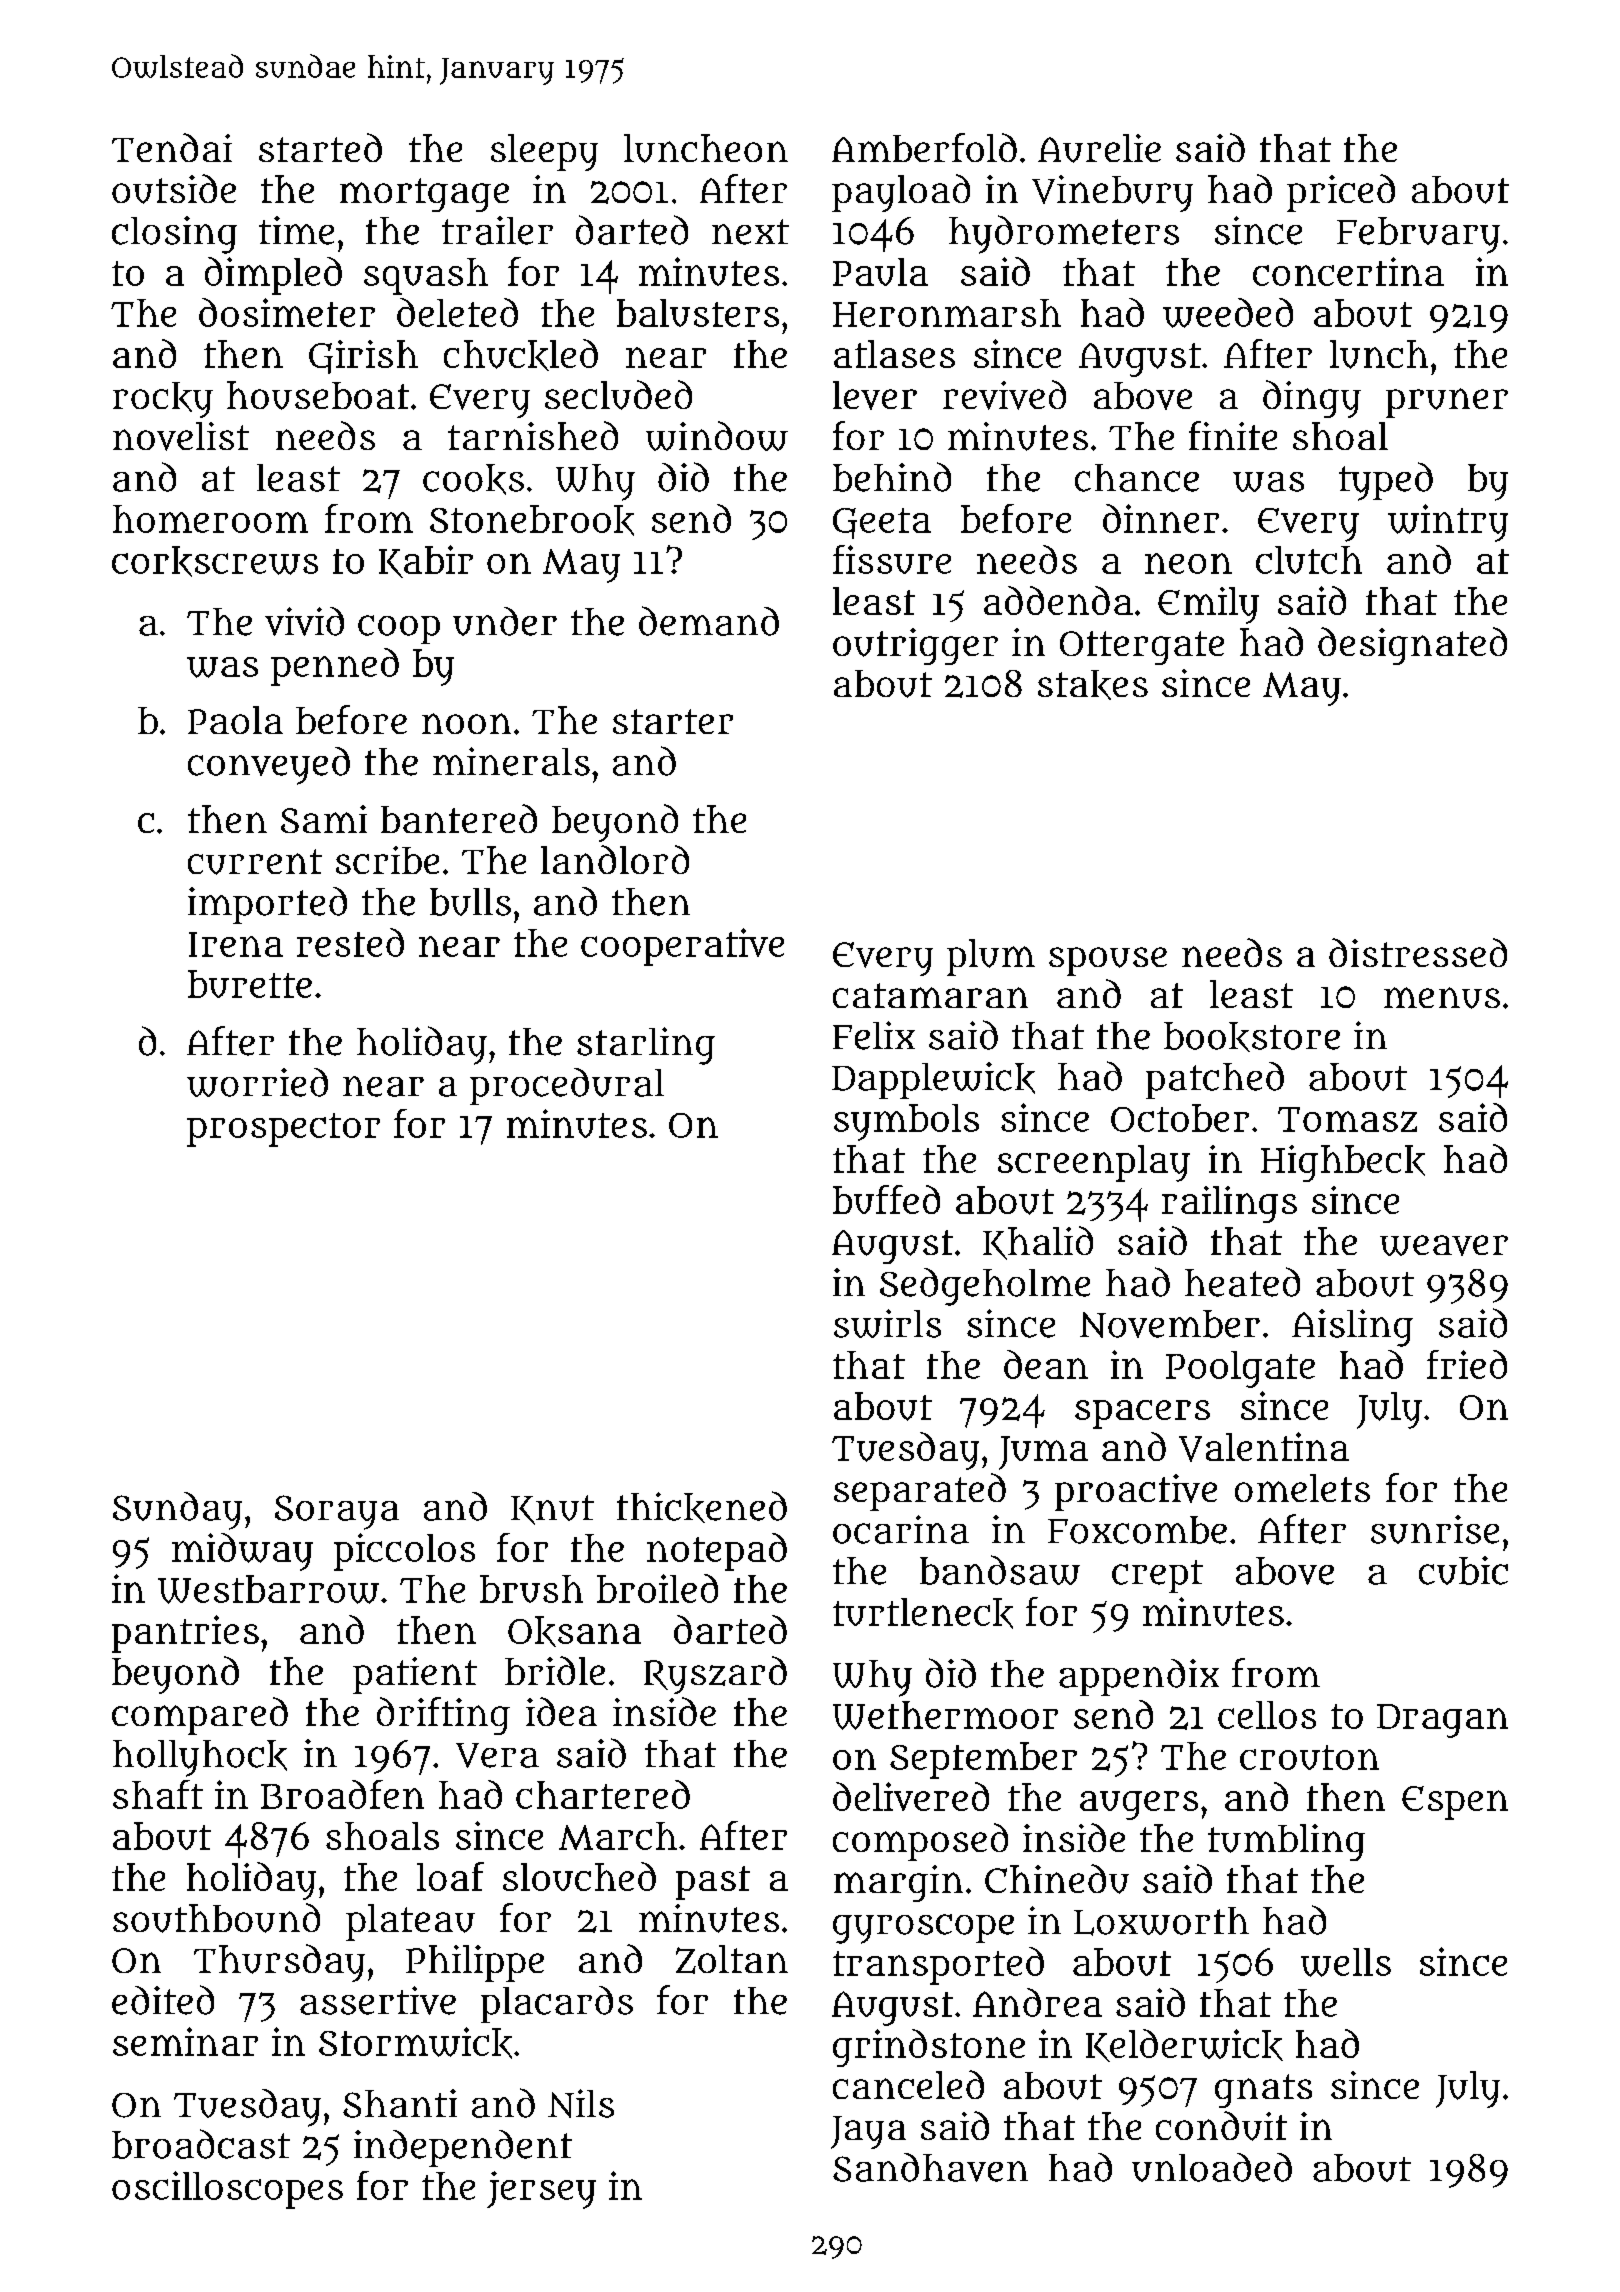 The width and height of the screenshot is (1620, 2292). Describe the element at coordinates (1341, 193) in the screenshot. I see `priced` at that location.
